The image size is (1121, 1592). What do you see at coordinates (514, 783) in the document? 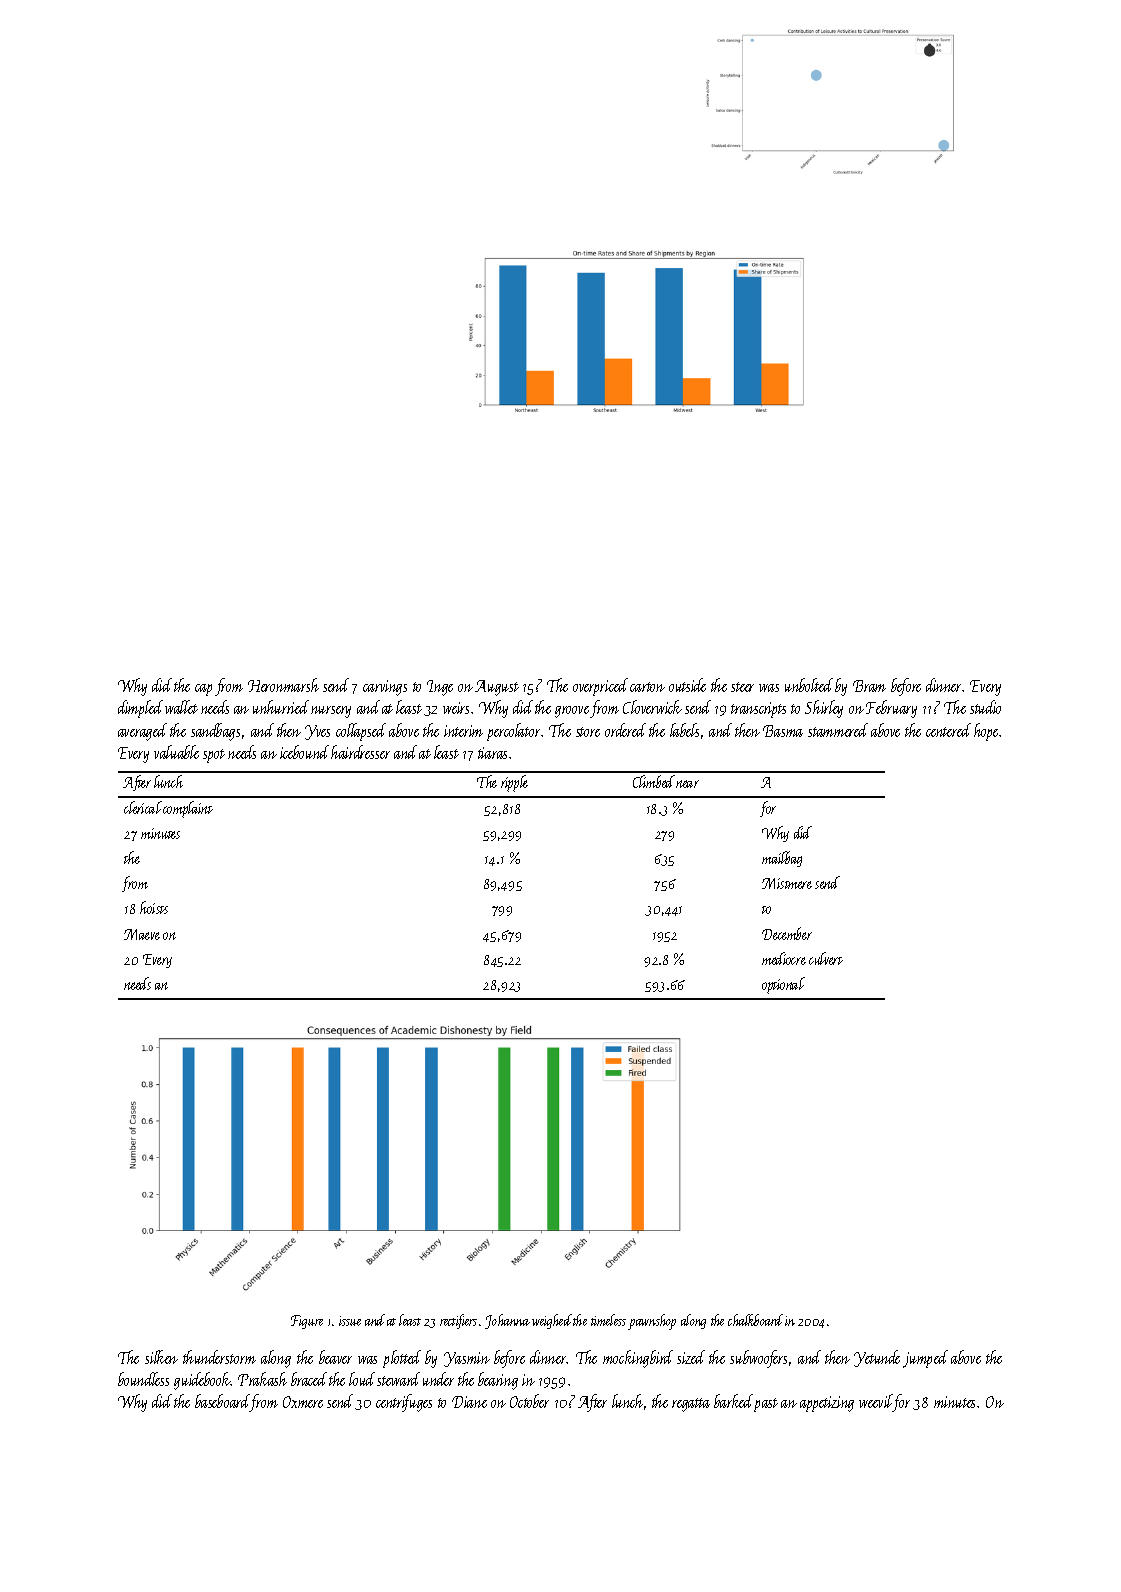
I see `ripple` at bounding box center [514, 783].
